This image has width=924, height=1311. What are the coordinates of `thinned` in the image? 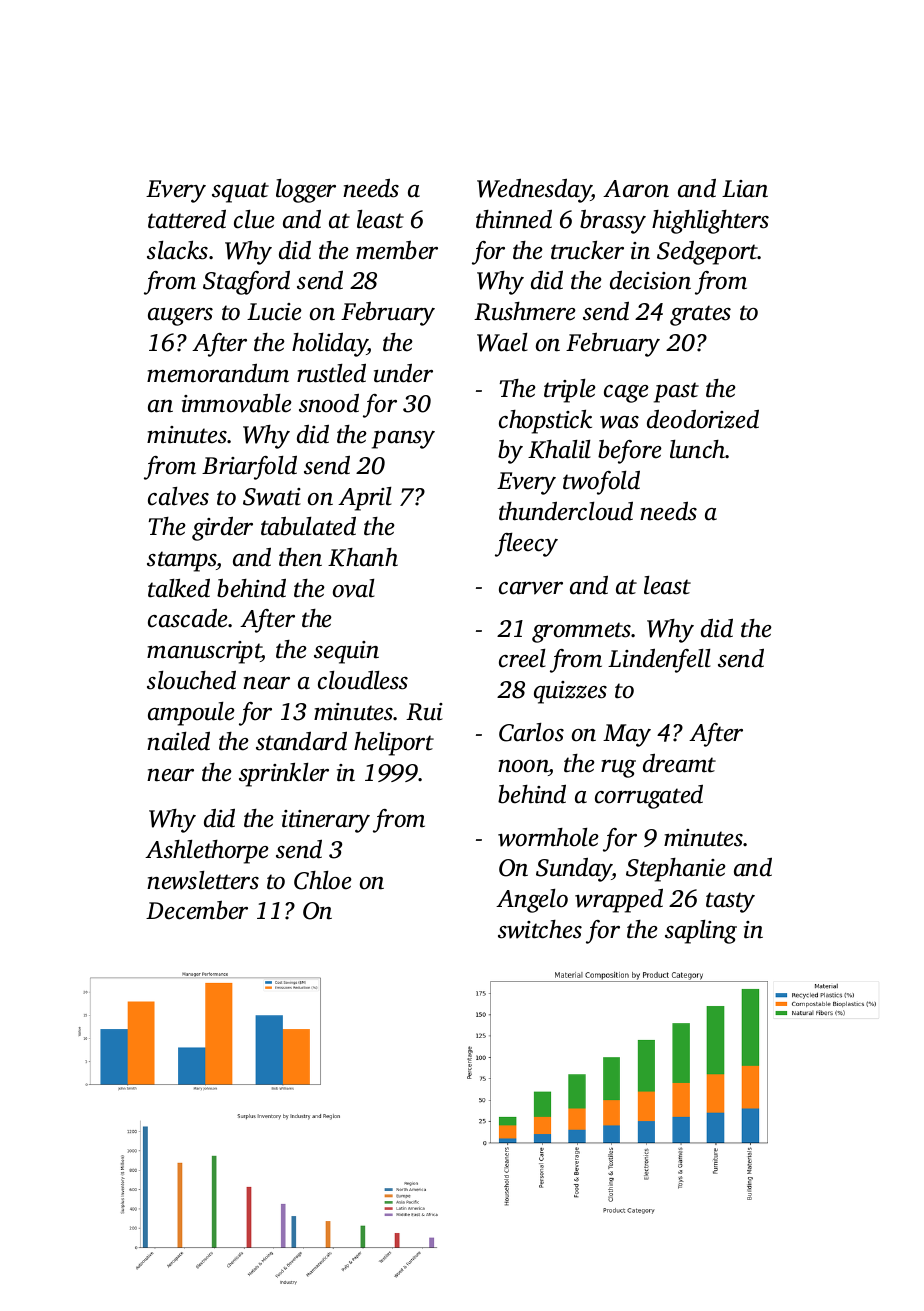 It's located at (514, 219).
